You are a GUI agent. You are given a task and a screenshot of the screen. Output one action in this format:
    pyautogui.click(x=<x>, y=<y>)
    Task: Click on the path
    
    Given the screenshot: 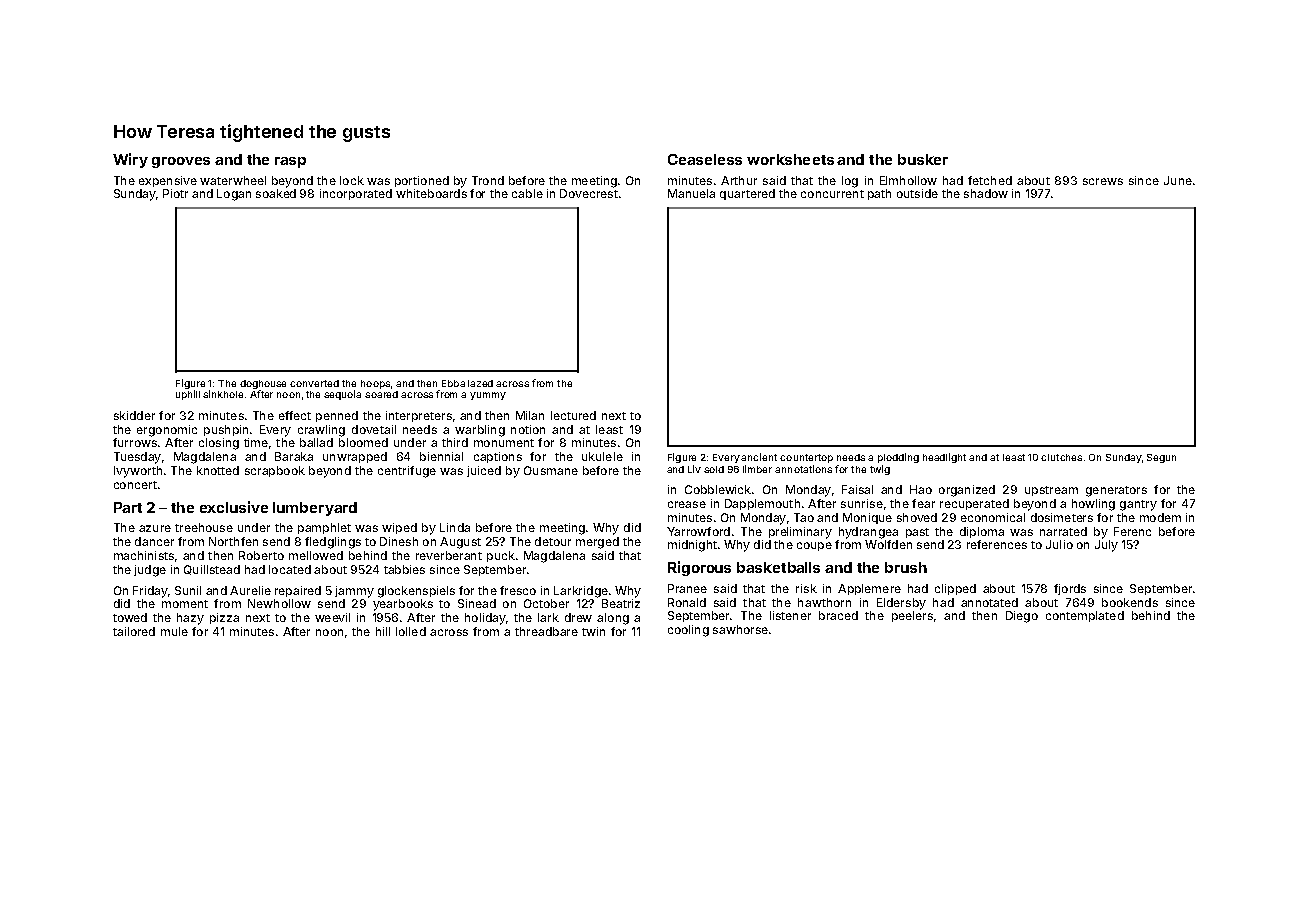 What is the action you would take?
    pyautogui.click(x=879, y=194)
